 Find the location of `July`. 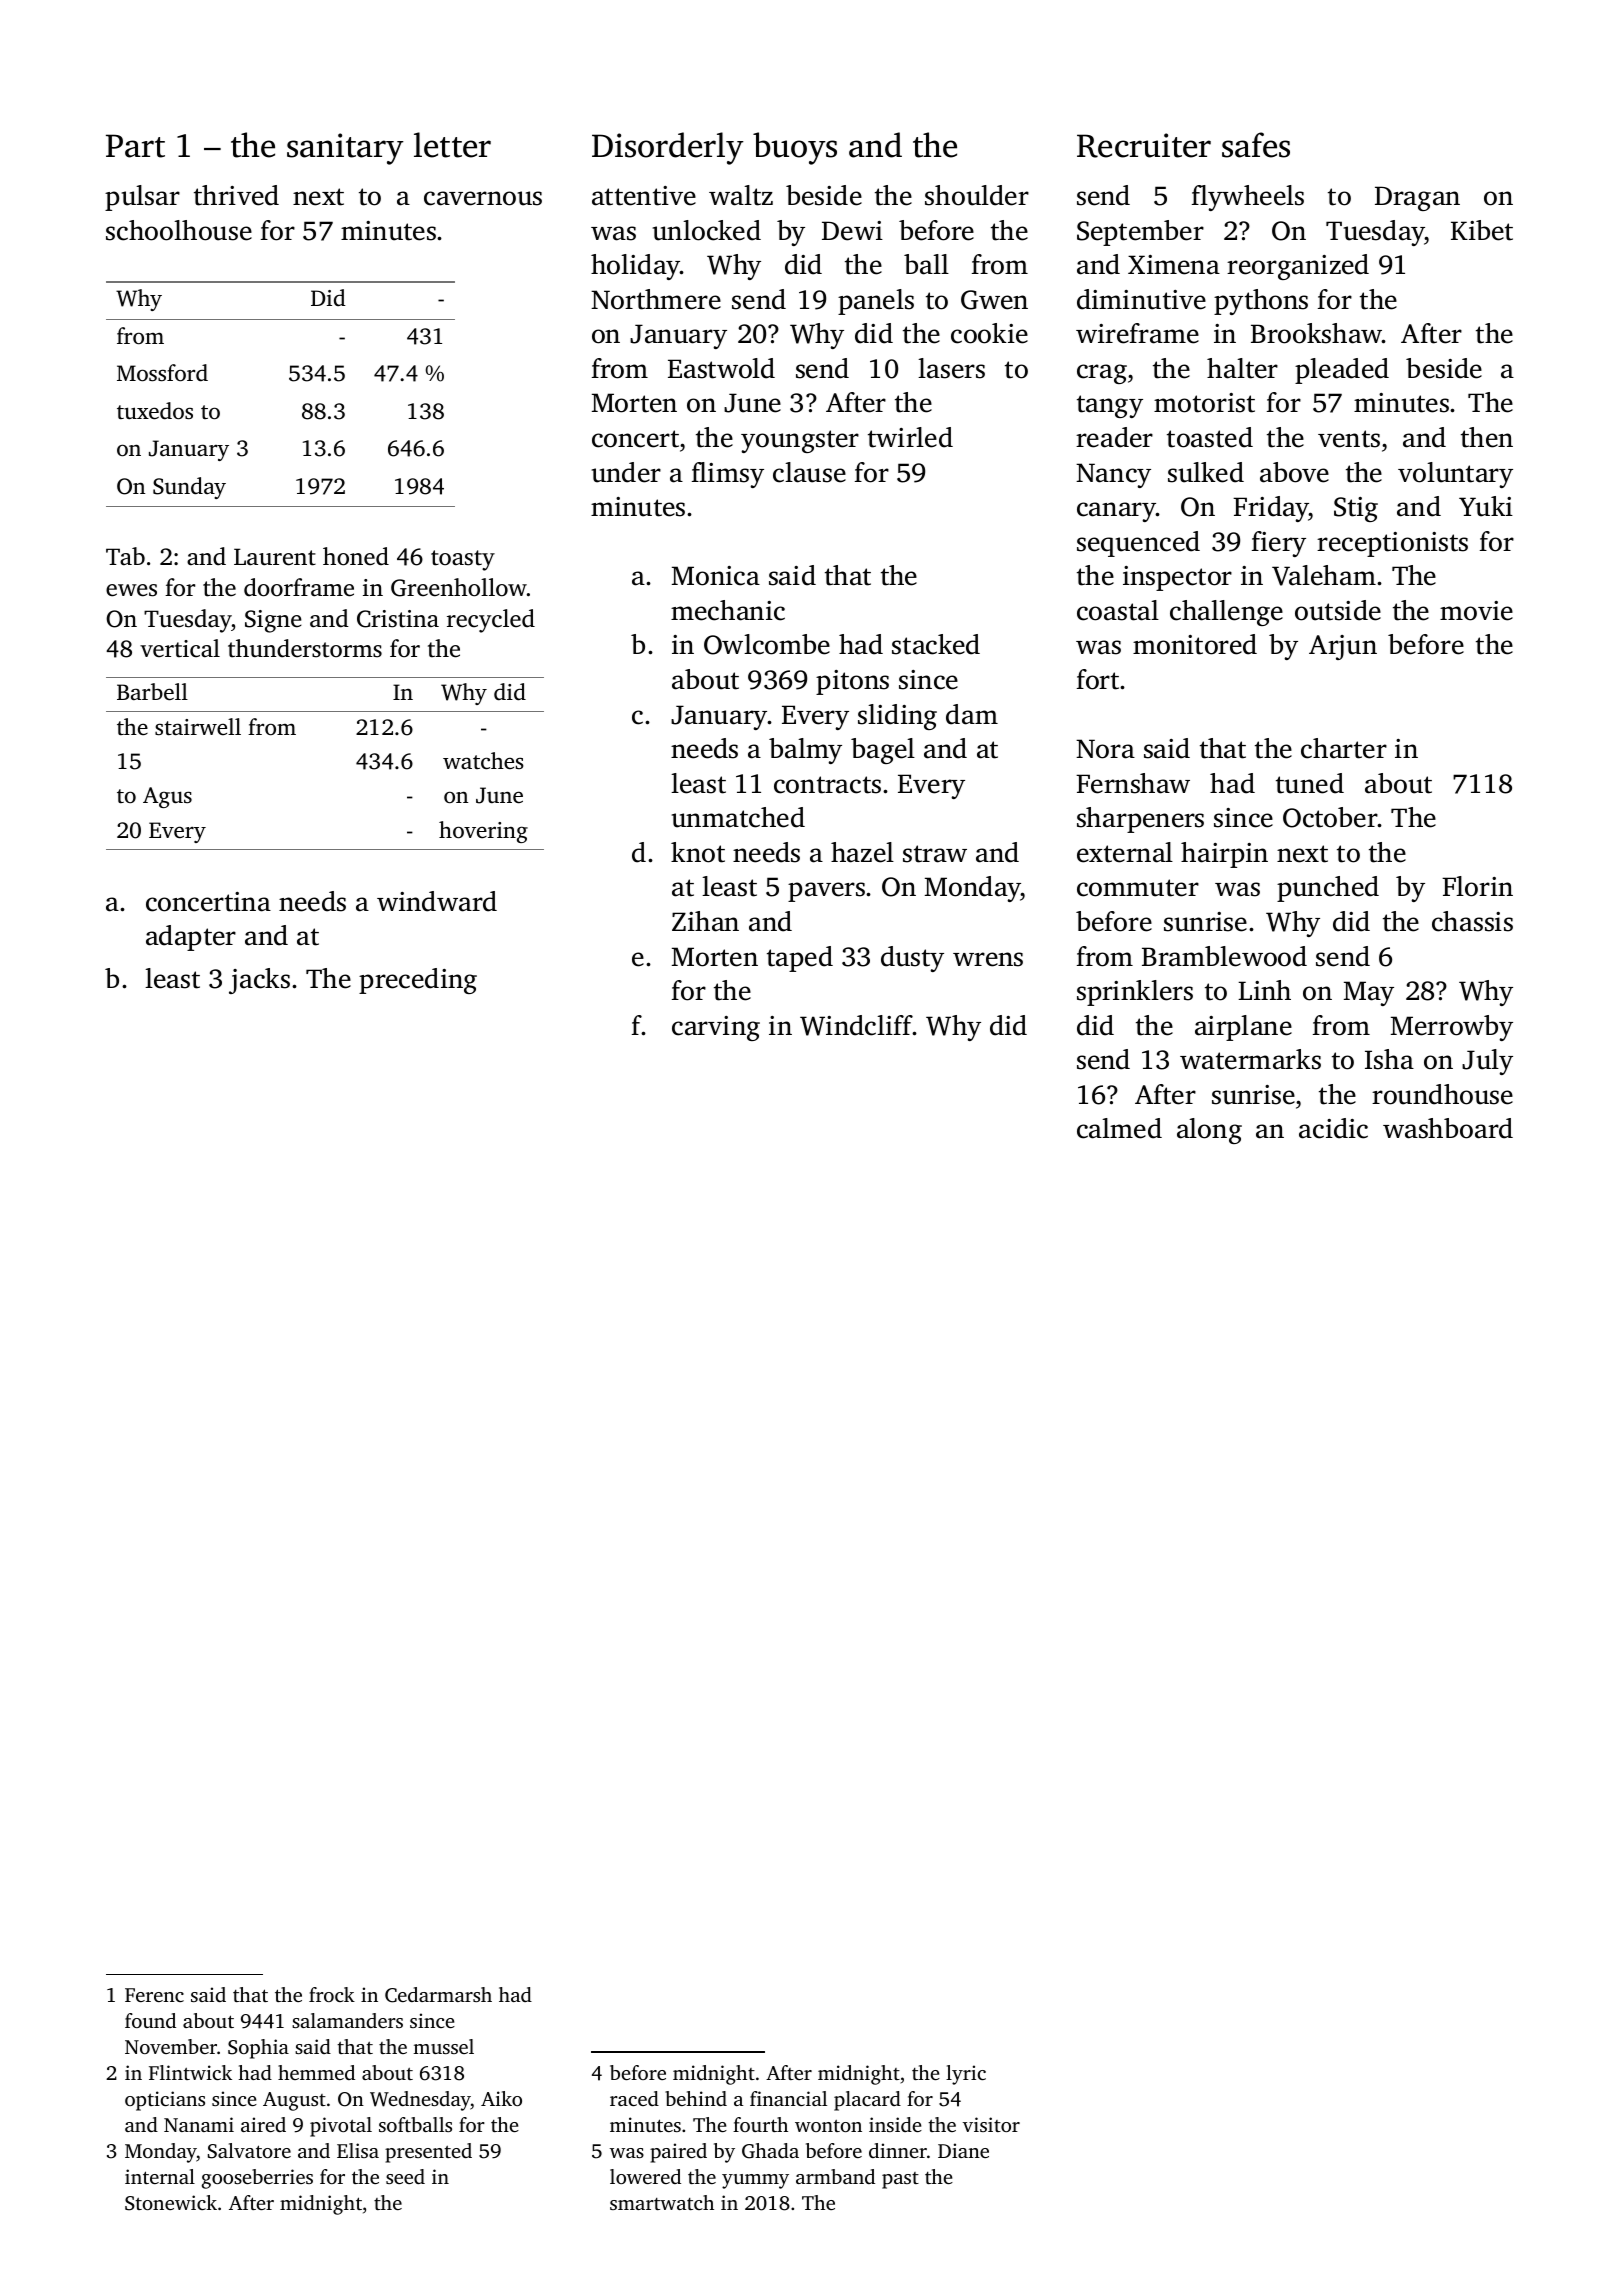

July is located at coordinates (1487, 1062).
